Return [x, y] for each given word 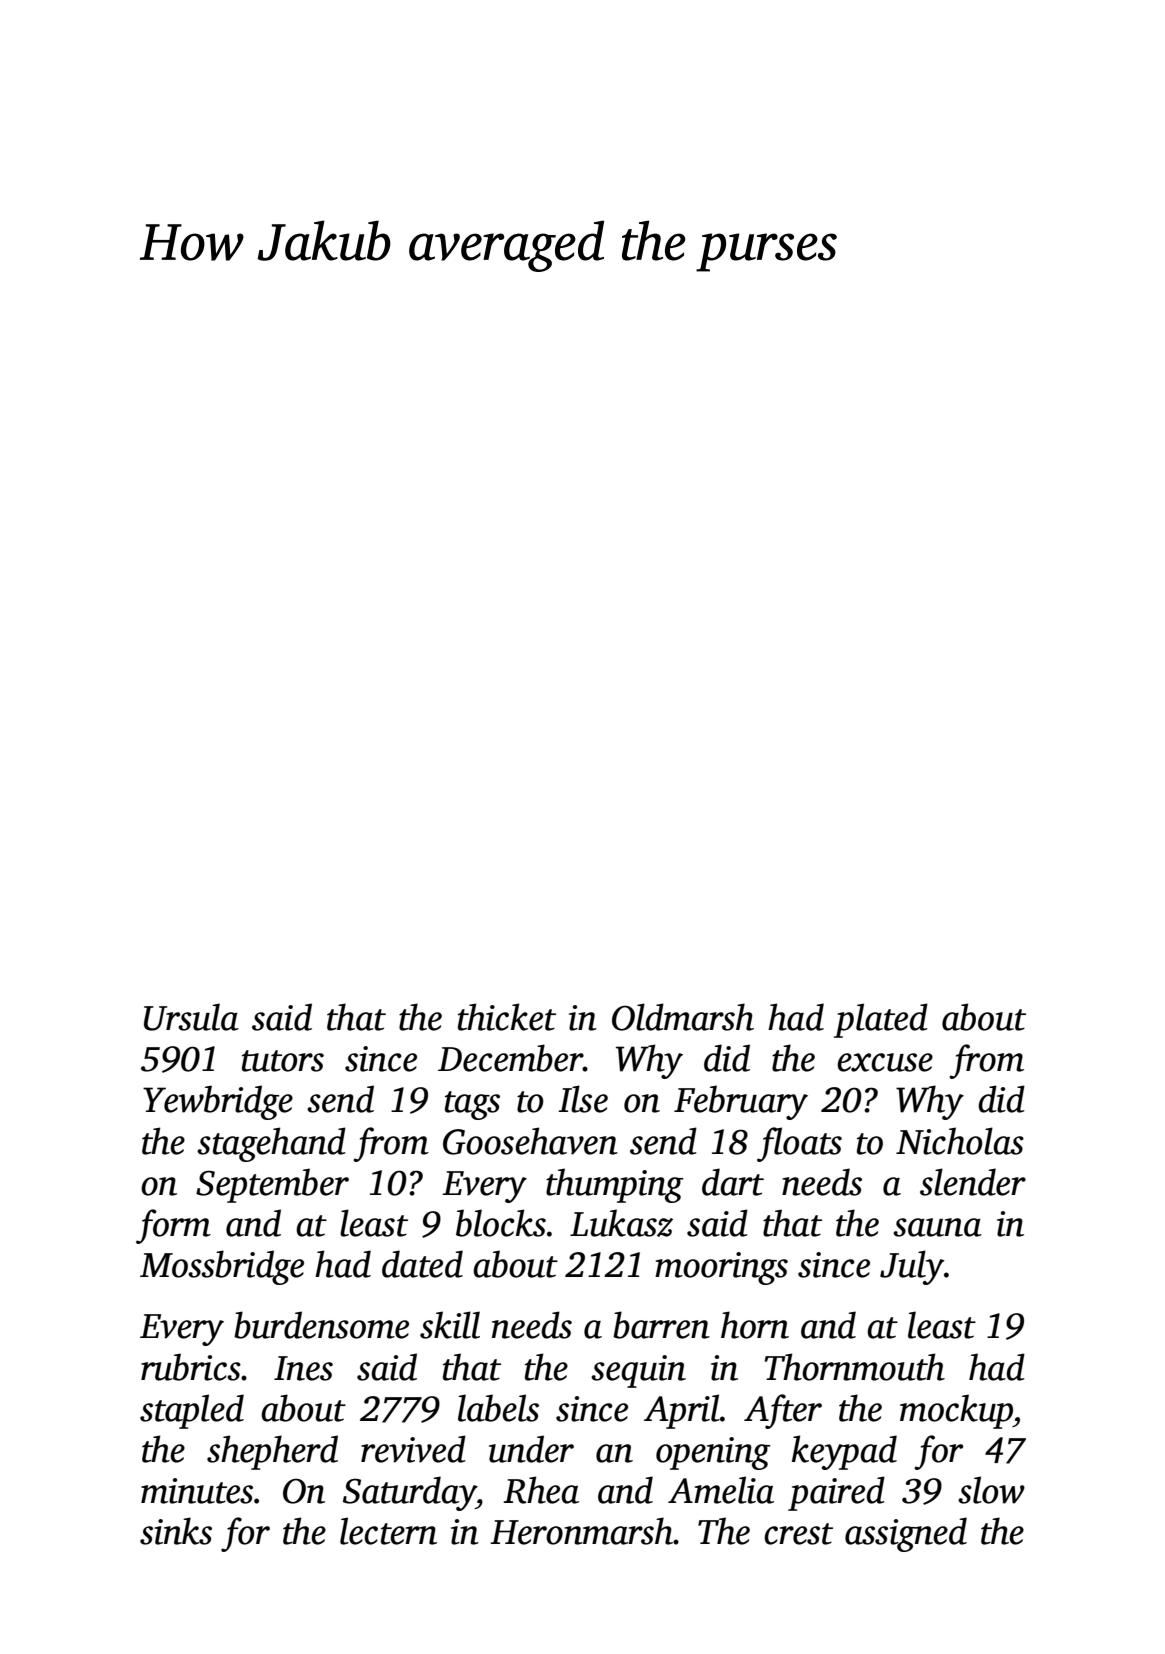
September [272, 1185]
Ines [303, 1368]
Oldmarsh [683, 1017]
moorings [721, 1268]
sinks [176, 1531]
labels [498, 1408]
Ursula [191, 1017]
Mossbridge [222, 1267]
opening [713, 1453]
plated [881, 1020]
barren [661, 1325]
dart [733, 1182]
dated [422, 1264]
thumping [615, 1185]
